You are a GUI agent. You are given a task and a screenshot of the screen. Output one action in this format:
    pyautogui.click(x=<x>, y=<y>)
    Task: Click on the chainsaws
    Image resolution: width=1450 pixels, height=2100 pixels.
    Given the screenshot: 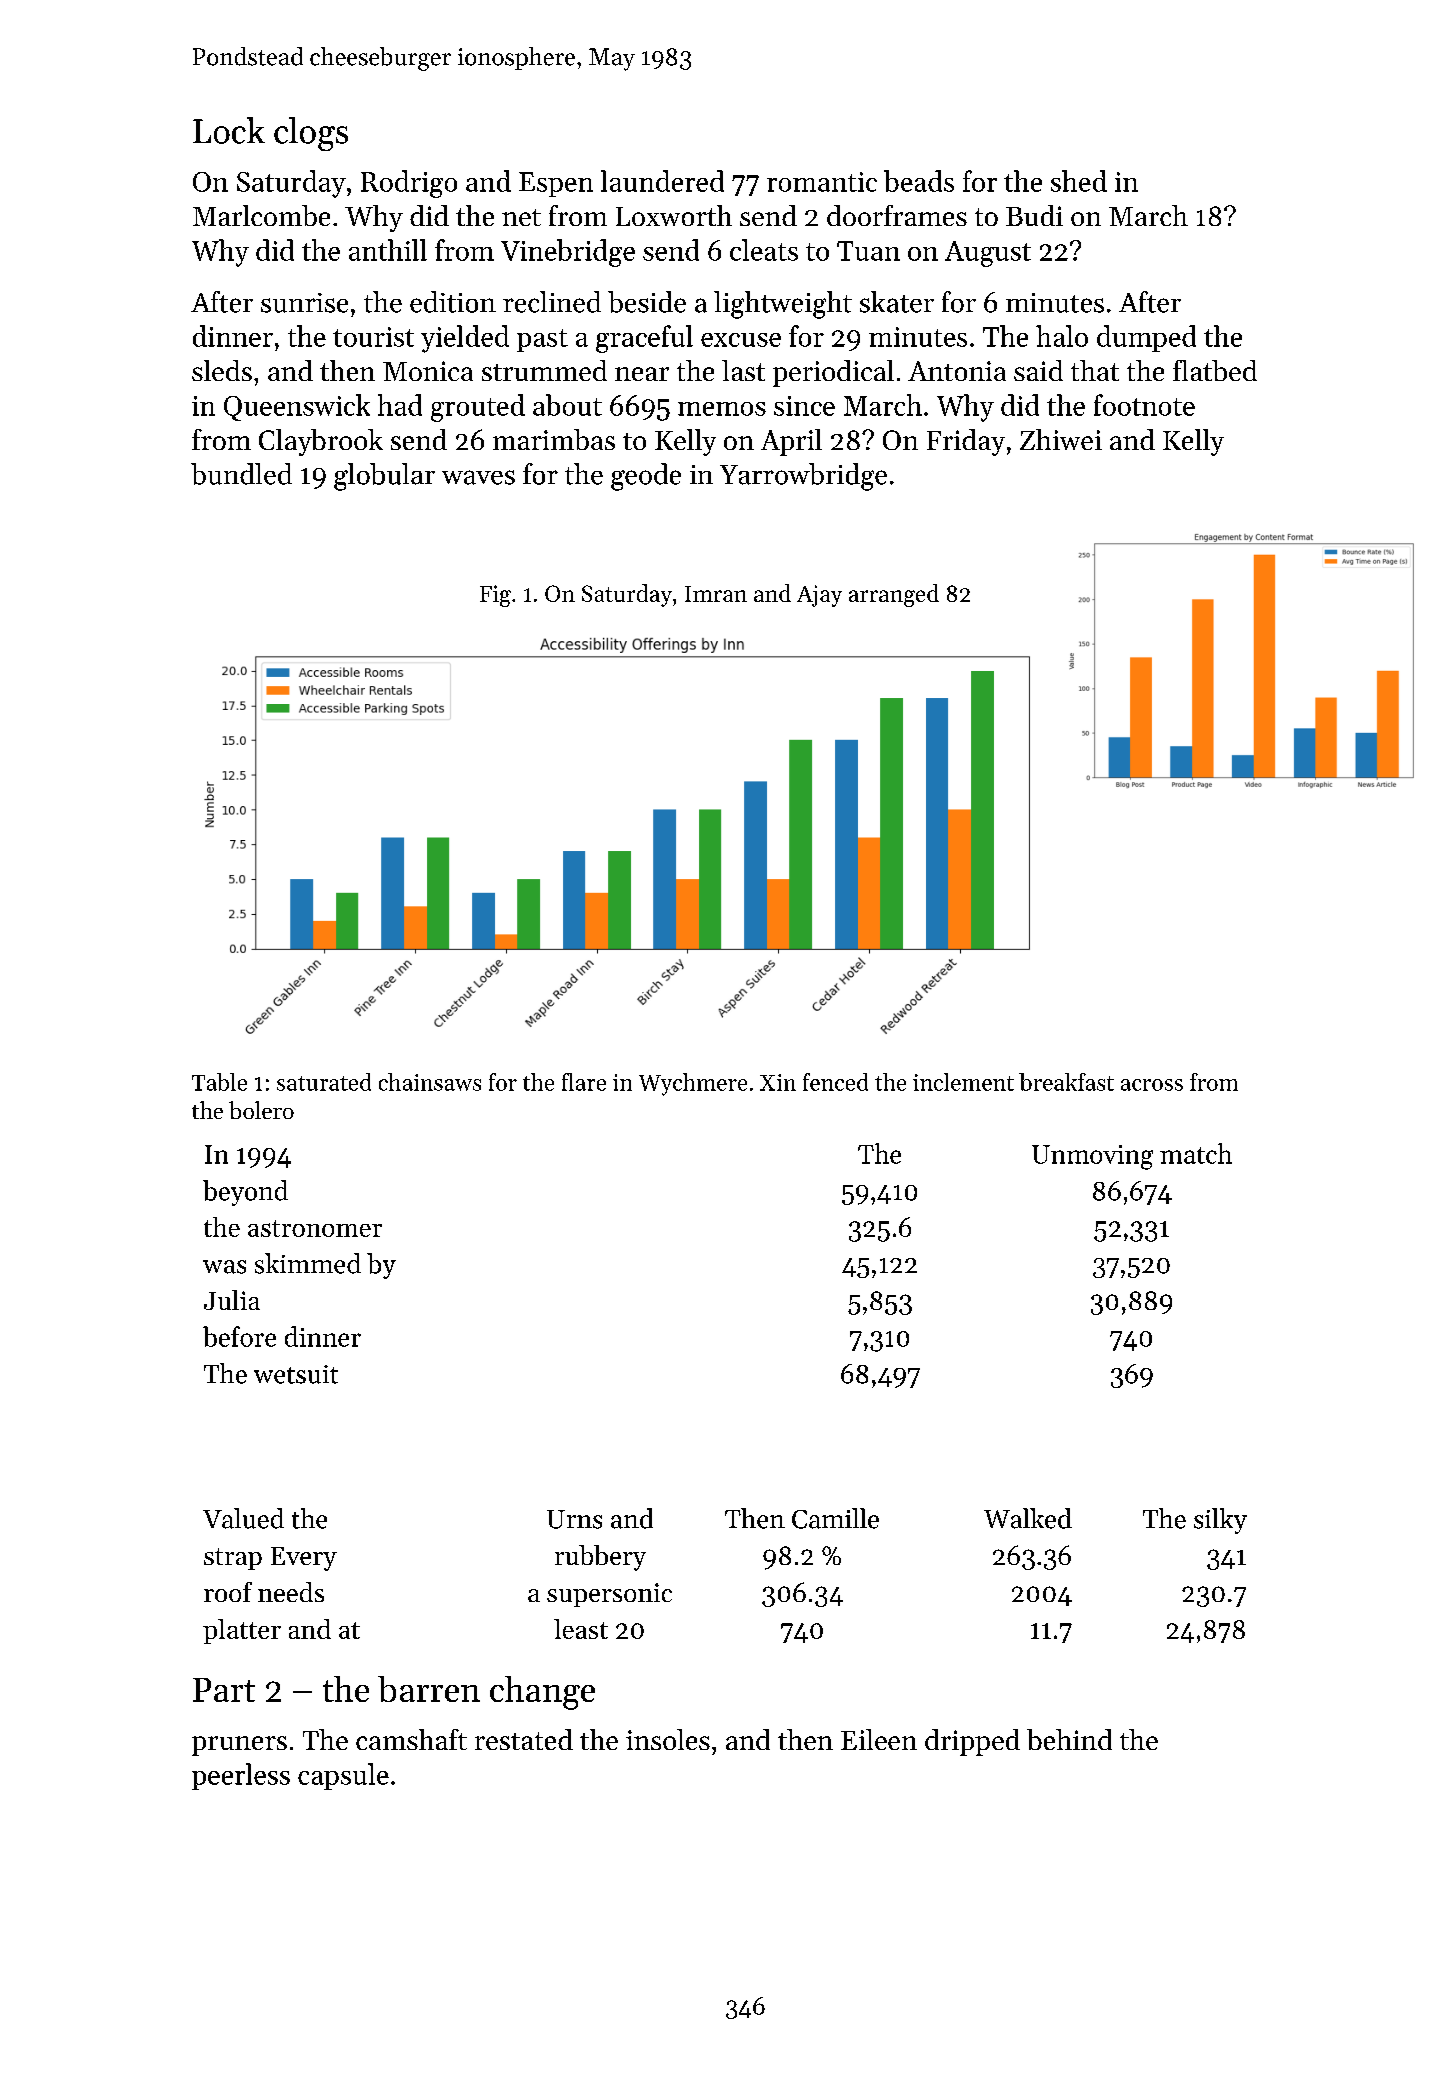 What is the action you would take?
    pyautogui.click(x=430, y=1082)
